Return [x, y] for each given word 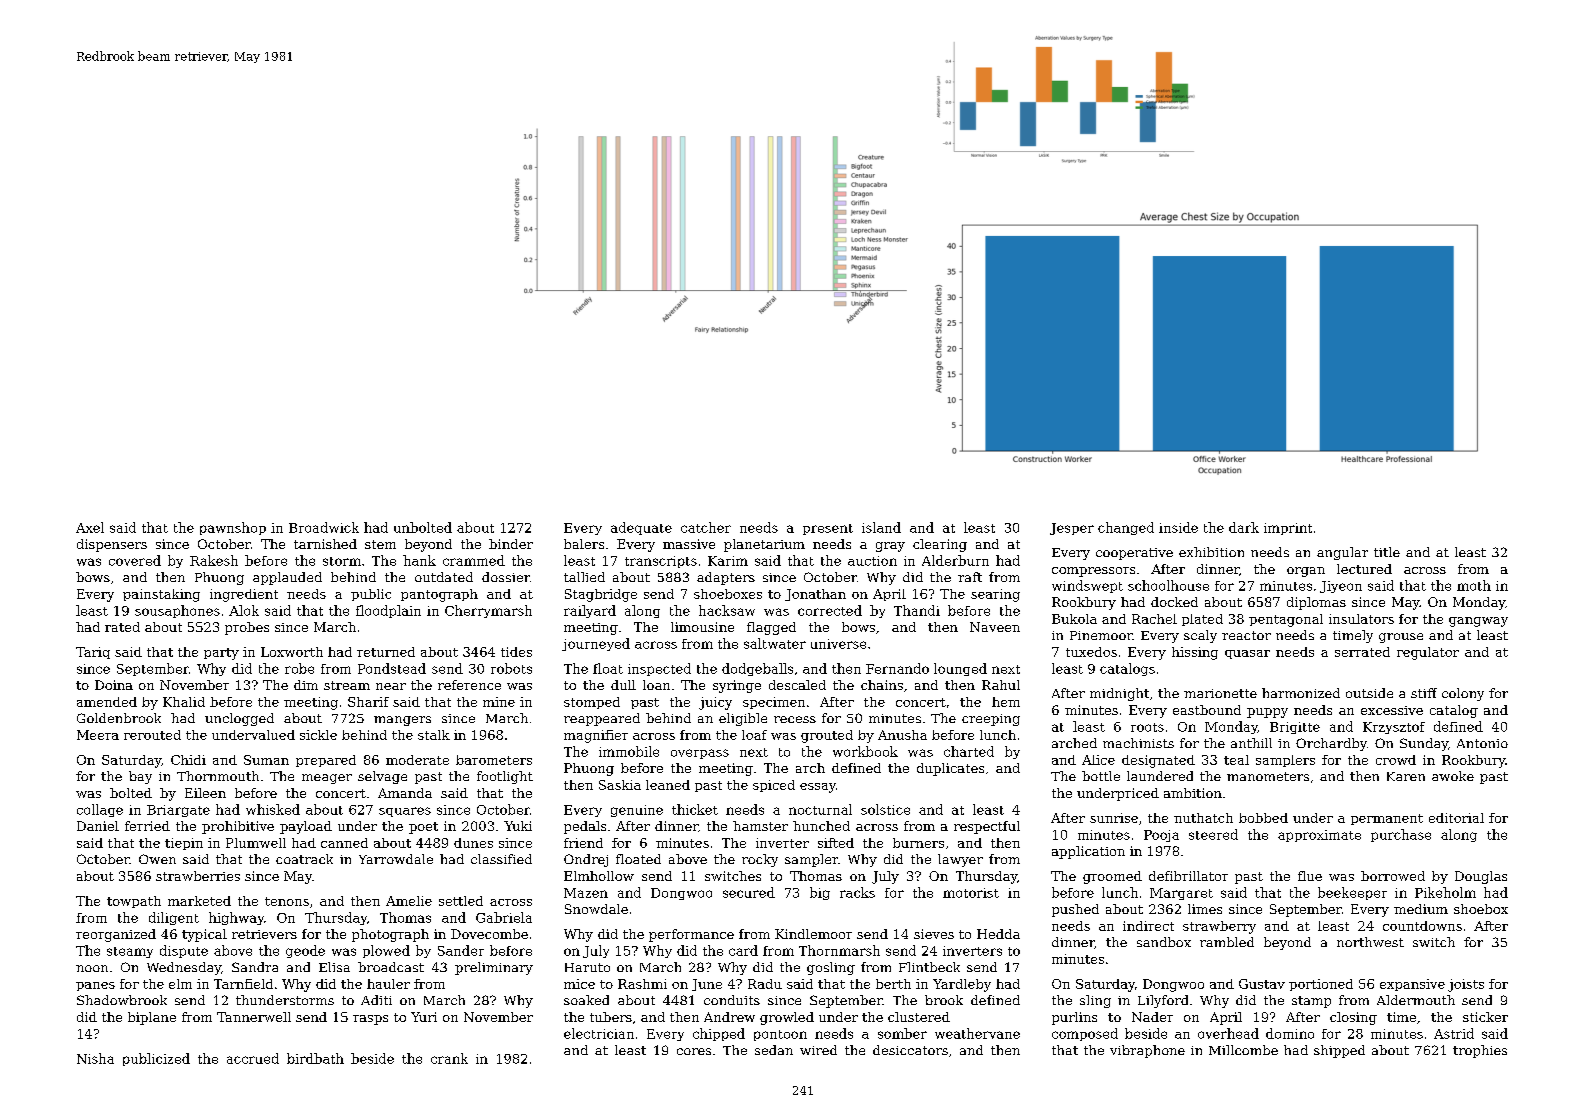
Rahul [1001, 685]
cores [694, 1051]
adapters [726, 578]
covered [135, 560]
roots [1147, 727]
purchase [1401, 835]
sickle [318, 735]
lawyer [960, 860]
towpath [134, 902]
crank [449, 1058]
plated [1202, 620]
